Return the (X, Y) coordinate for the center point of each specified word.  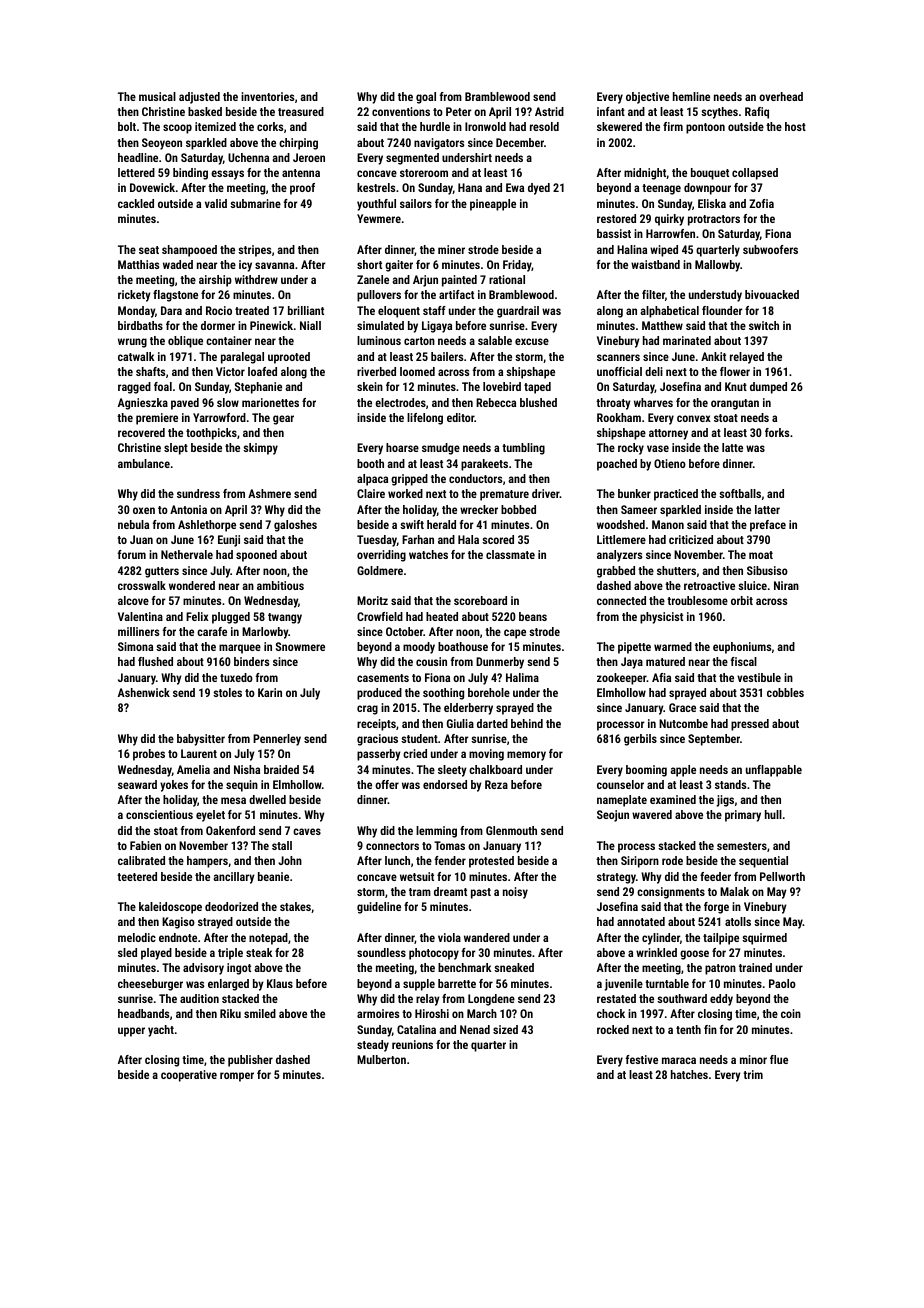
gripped (409, 480)
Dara (171, 310)
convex (694, 418)
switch (764, 325)
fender (450, 860)
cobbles (785, 692)
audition (199, 998)
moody (419, 648)
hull (773, 814)
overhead (781, 96)
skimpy (260, 449)
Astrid (549, 111)
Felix (197, 616)
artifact (456, 294)
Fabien (145, 845)
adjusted (199, 98)
